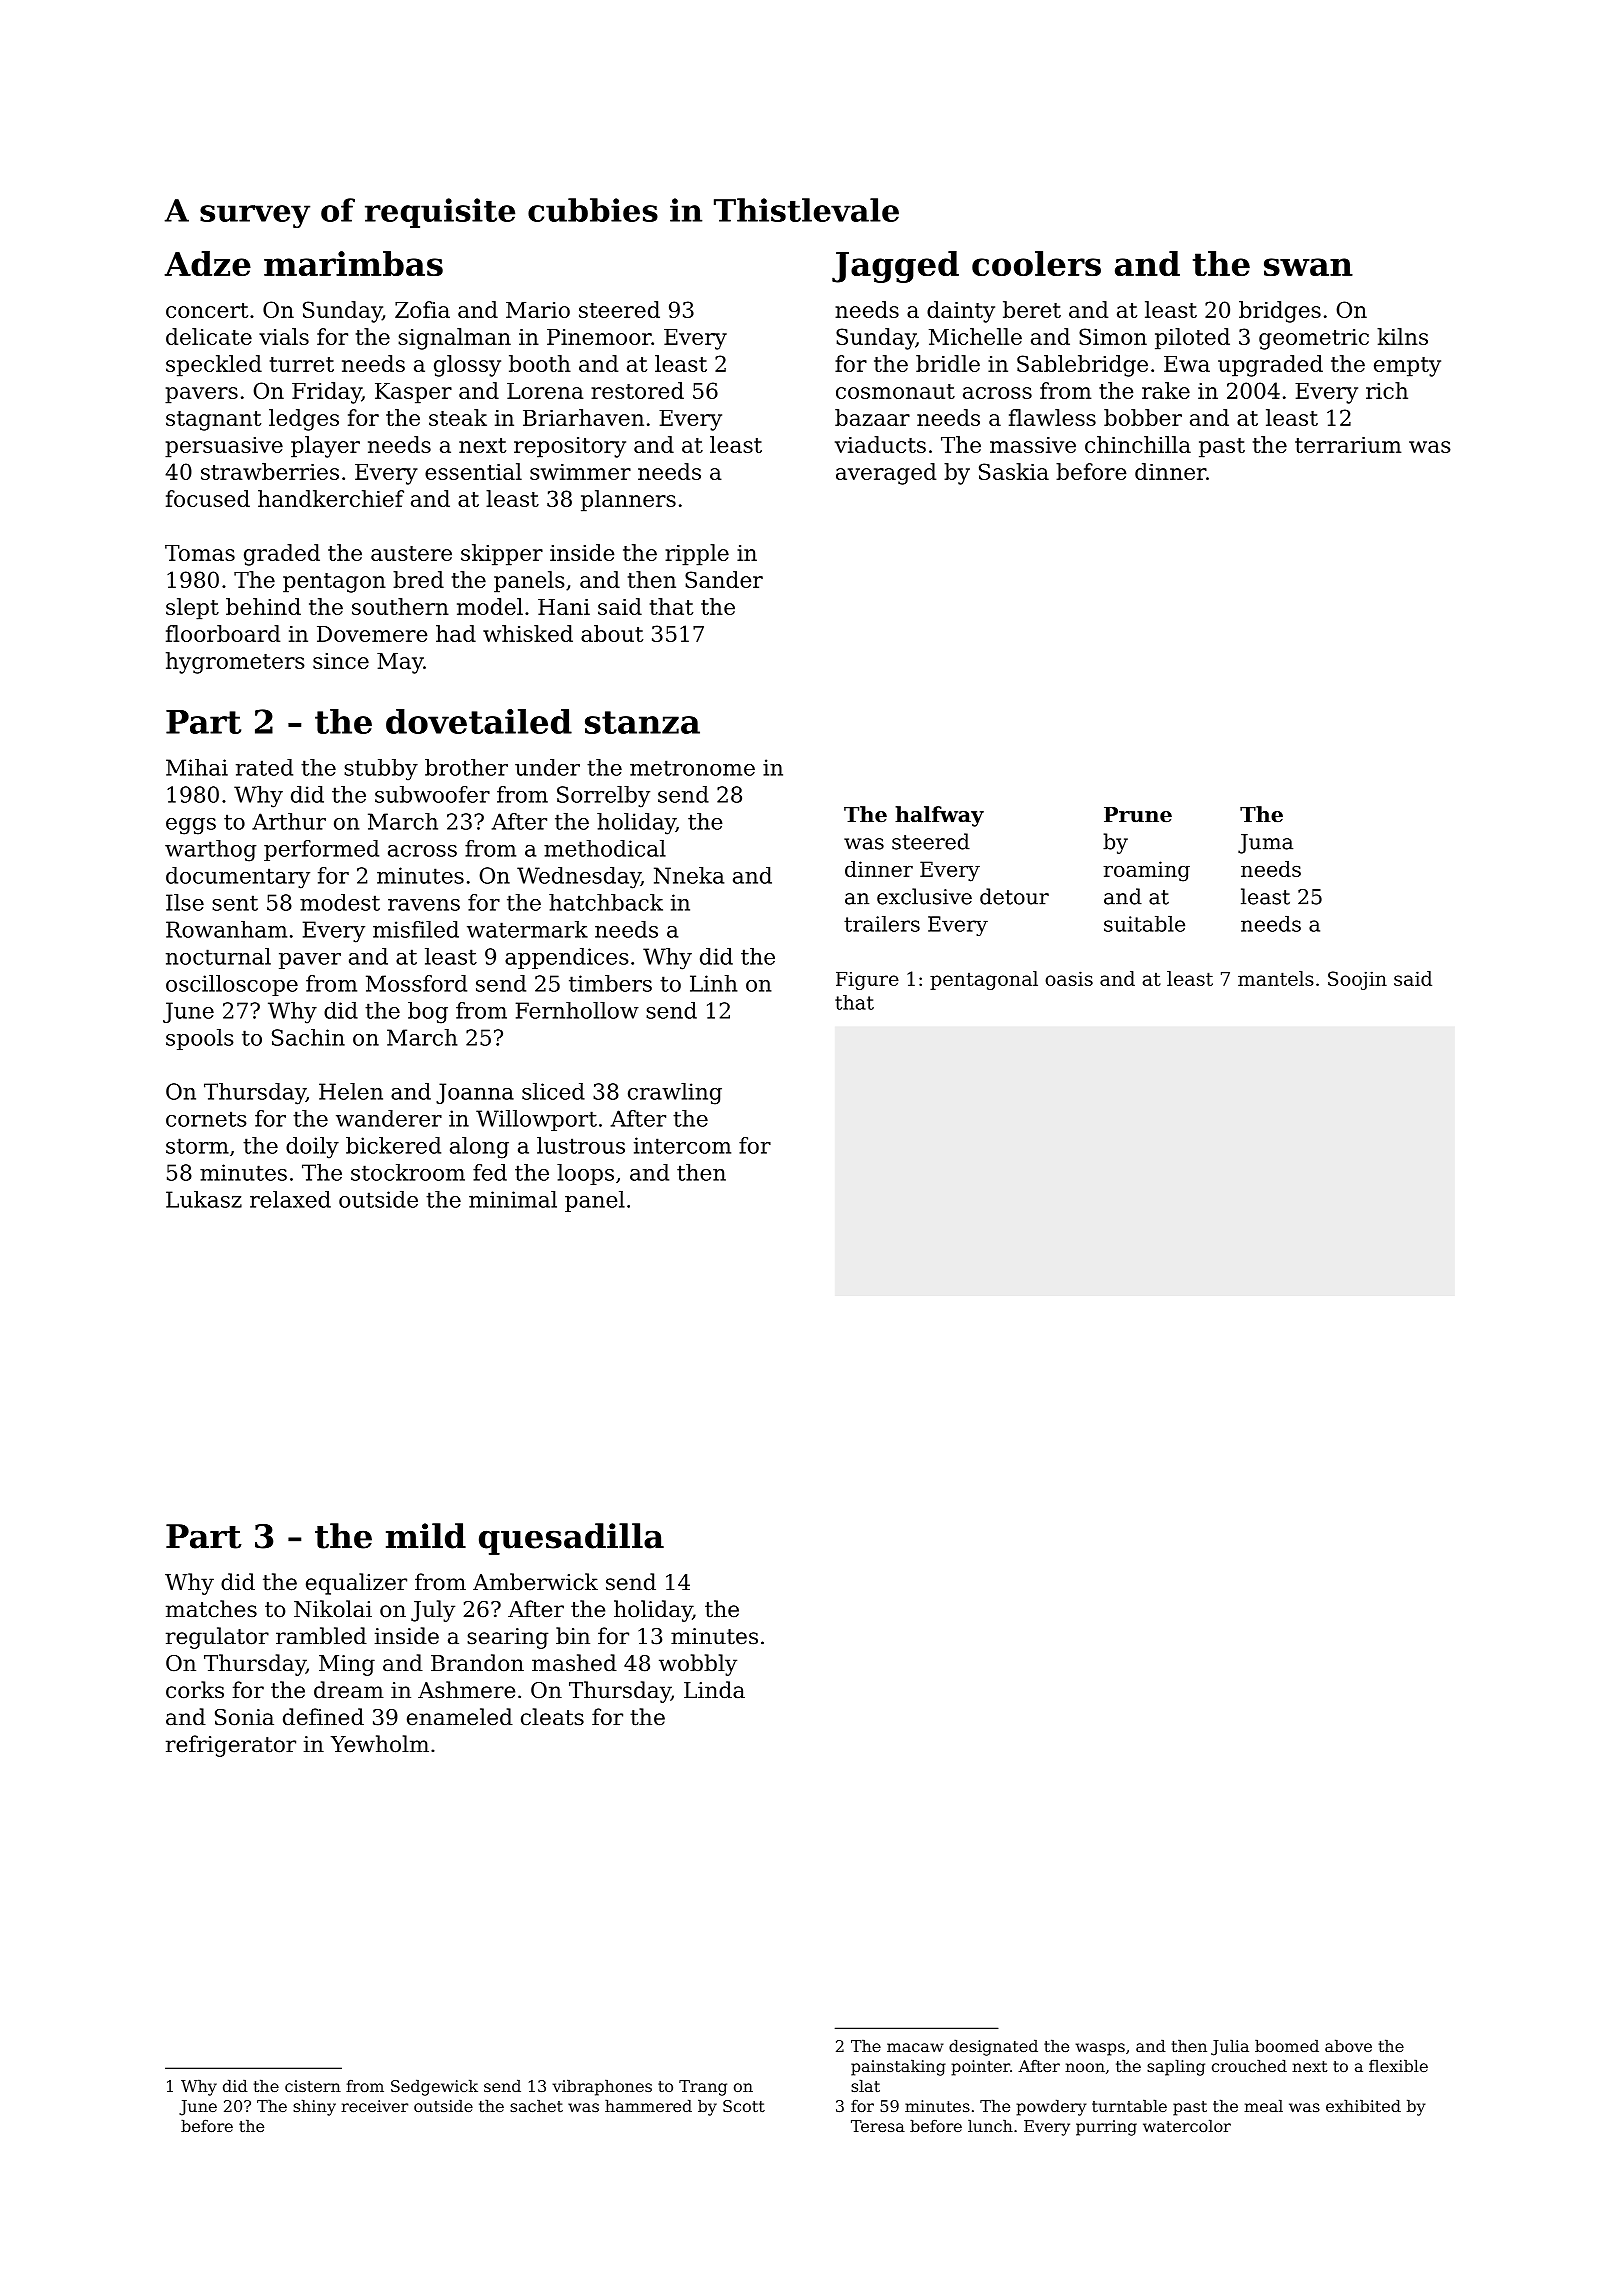  What do you see at coordinates (536, 2106) in the screenshot?
I see `sachet` at bounding box center [536, 2106].
